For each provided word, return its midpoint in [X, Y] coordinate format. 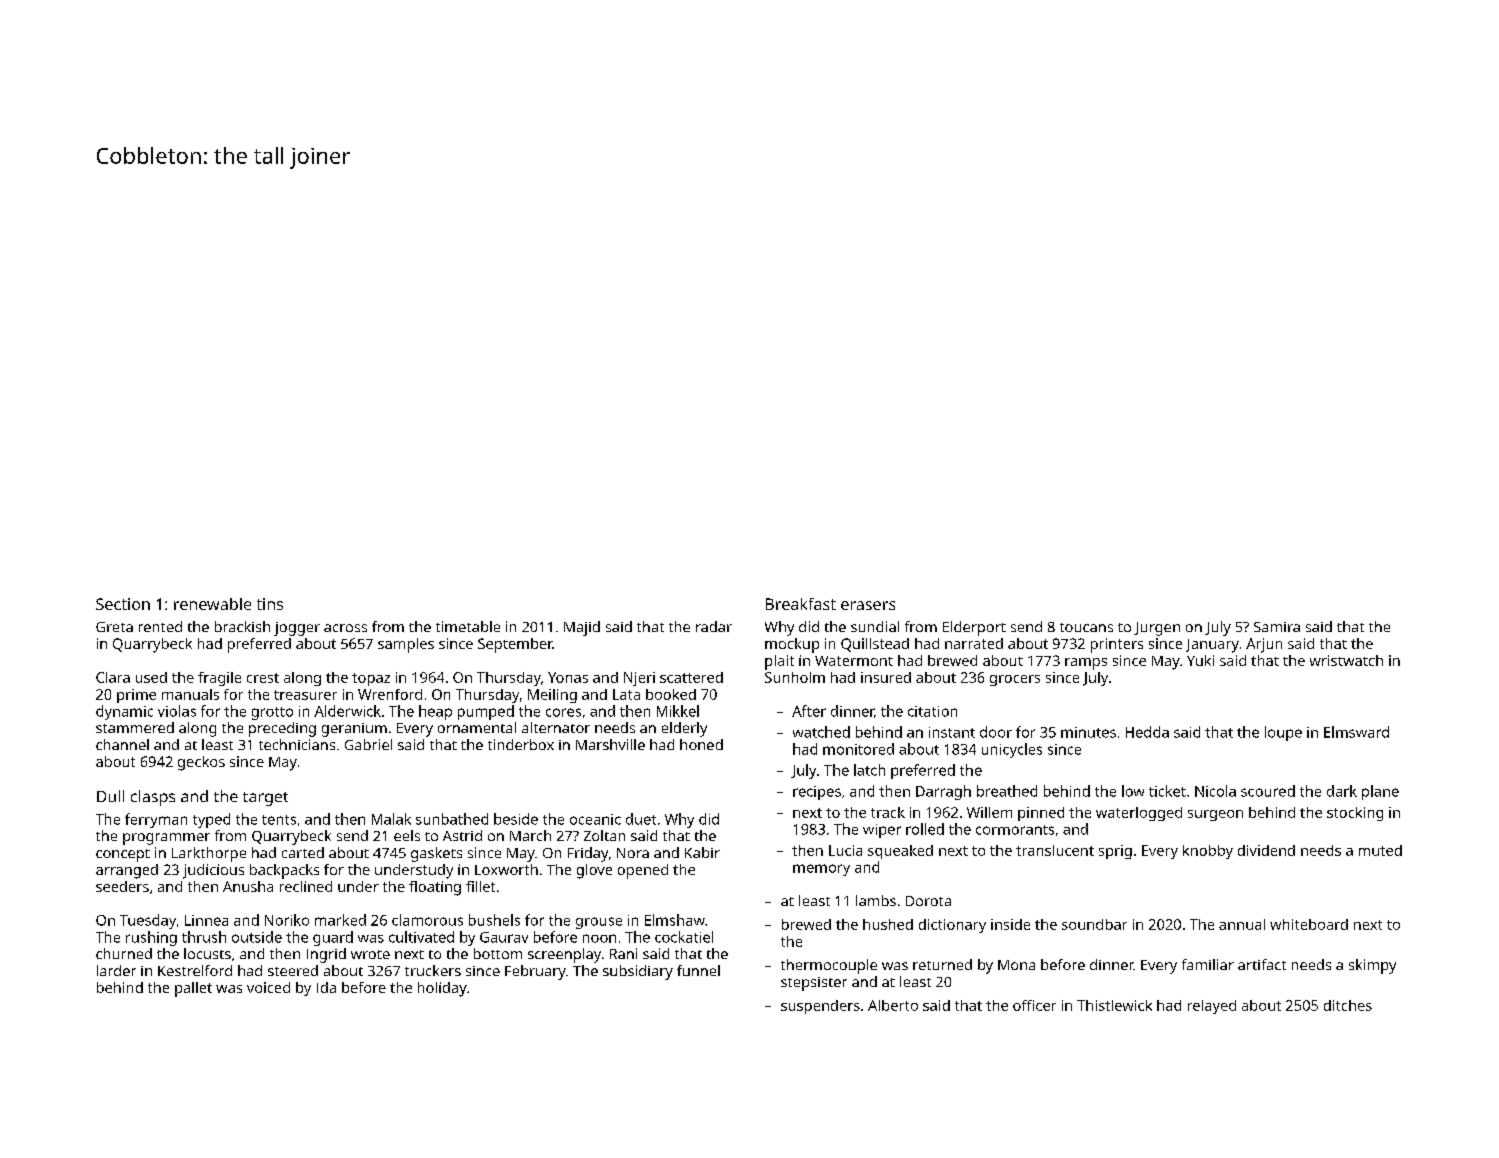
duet [641, 819]
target [265, 799]
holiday [442, 989]
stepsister [814, 984]
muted [1380, 850]
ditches [1348, 1005]
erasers [868, 605]
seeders [122, 886]
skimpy [1372, 966]
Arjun [1264, 645]
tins [270, 604]
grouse [599, 923]
